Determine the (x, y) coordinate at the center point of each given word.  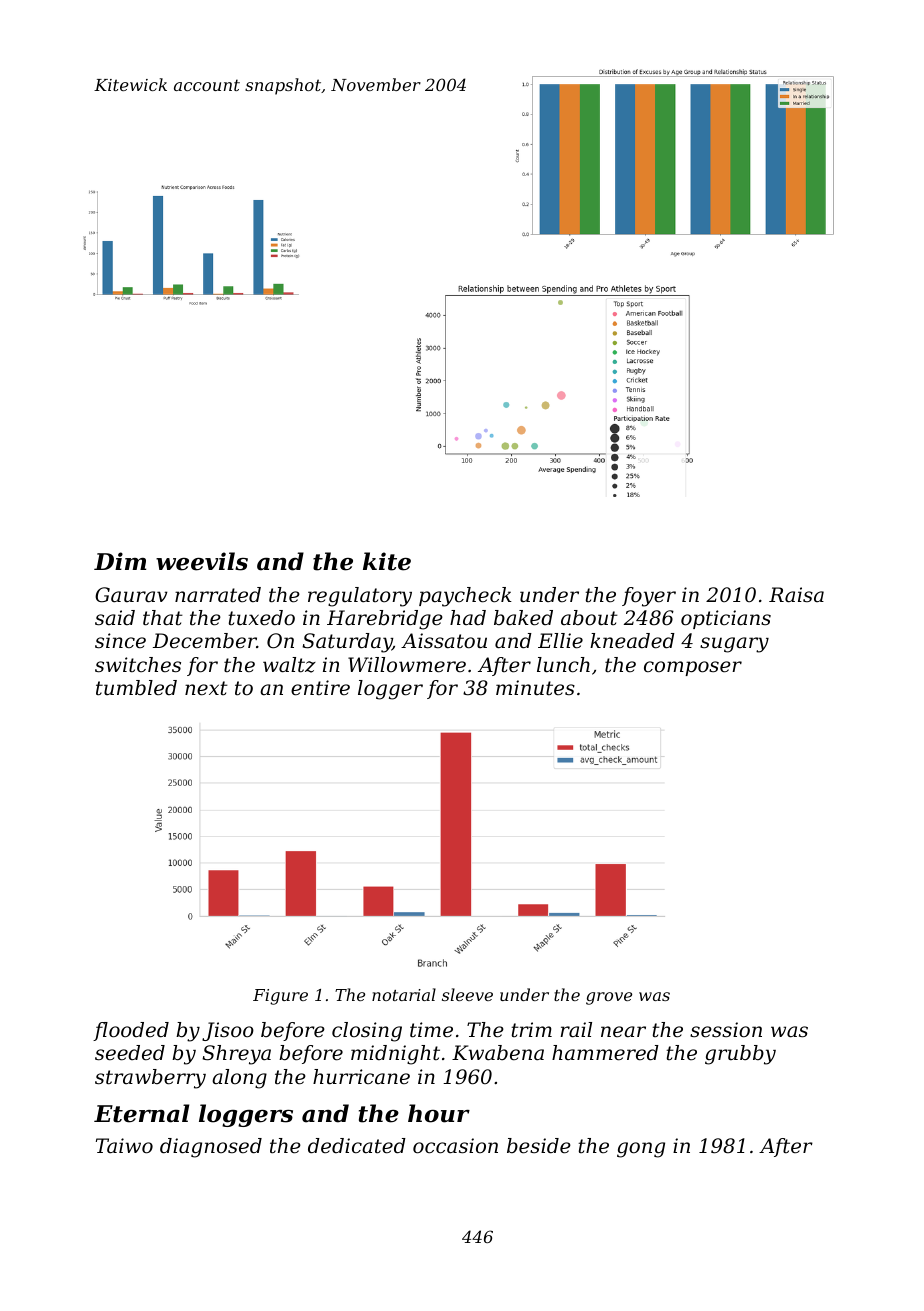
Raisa (796, 595)
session (726, 1030)
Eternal (141, 1113)
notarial (404, 994)
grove (609, 998)
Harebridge (385, 620)
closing (367, 1032)
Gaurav (131, 595)
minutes (535, 688)
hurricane (361, 1077)
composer (693, 668)
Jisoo (228, 1031)
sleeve (467, 994)
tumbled (136, 688)
